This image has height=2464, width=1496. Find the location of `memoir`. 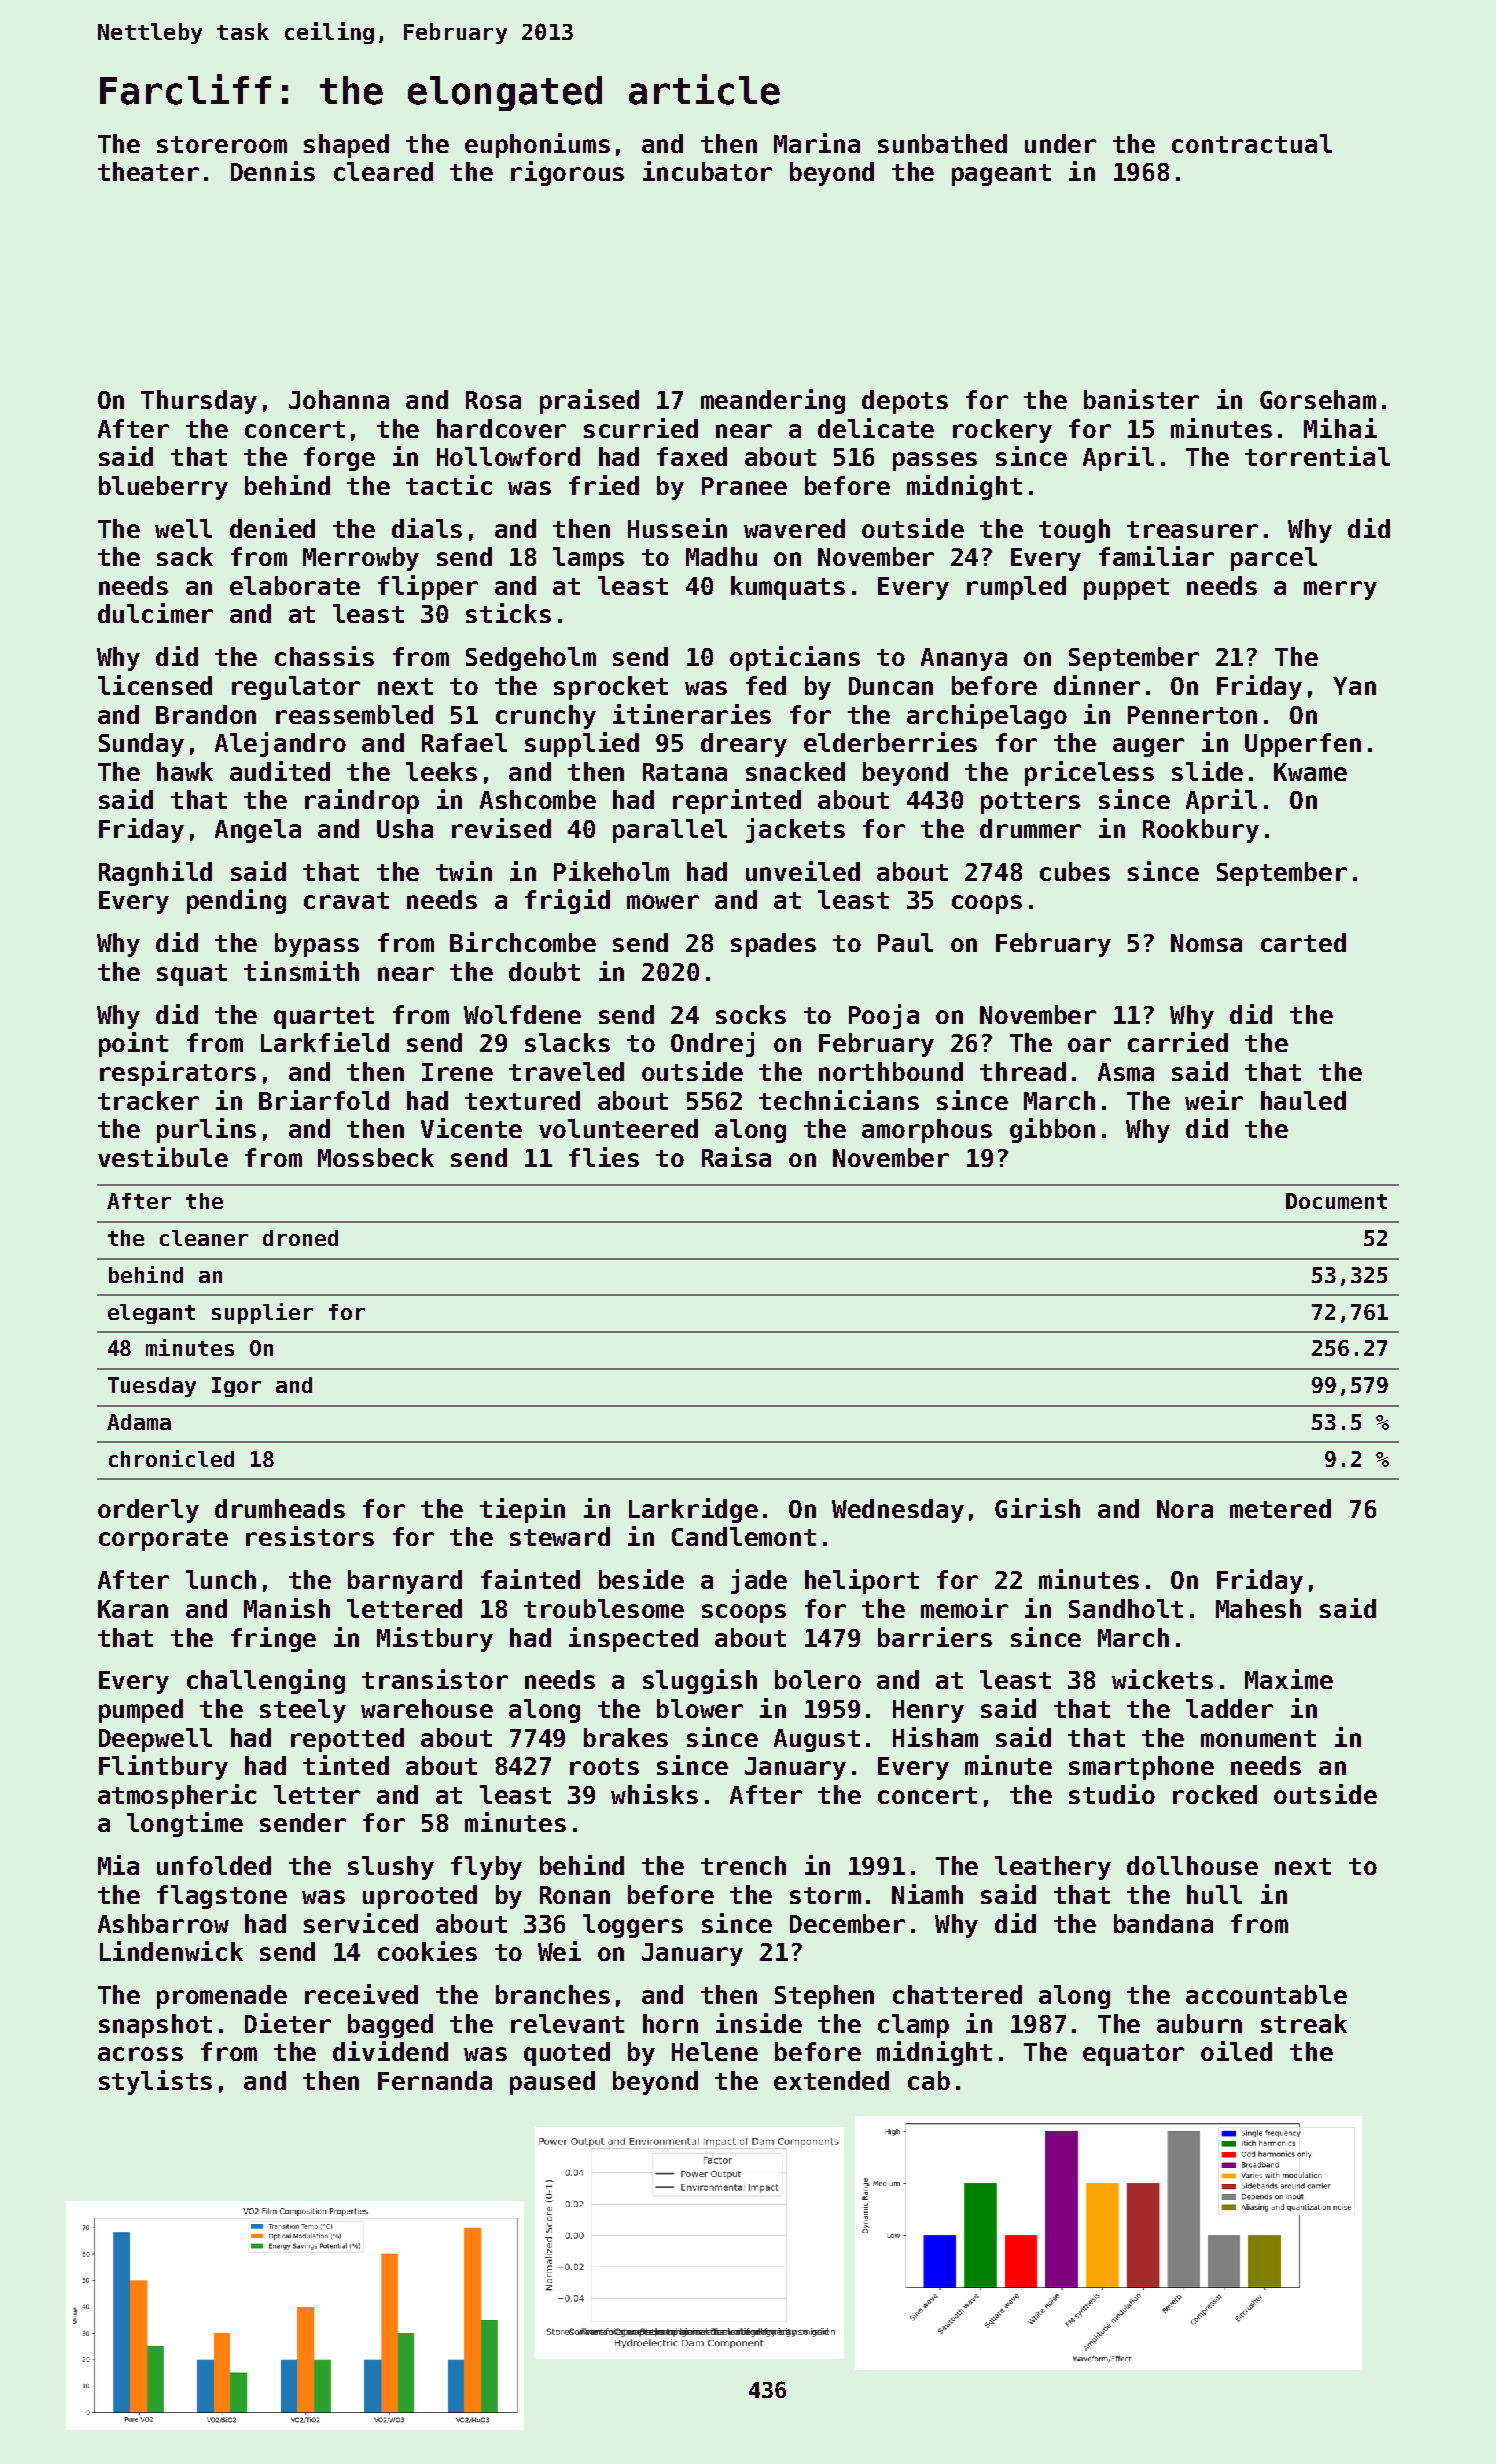

memoir is located at coordinates (964, 1608).
